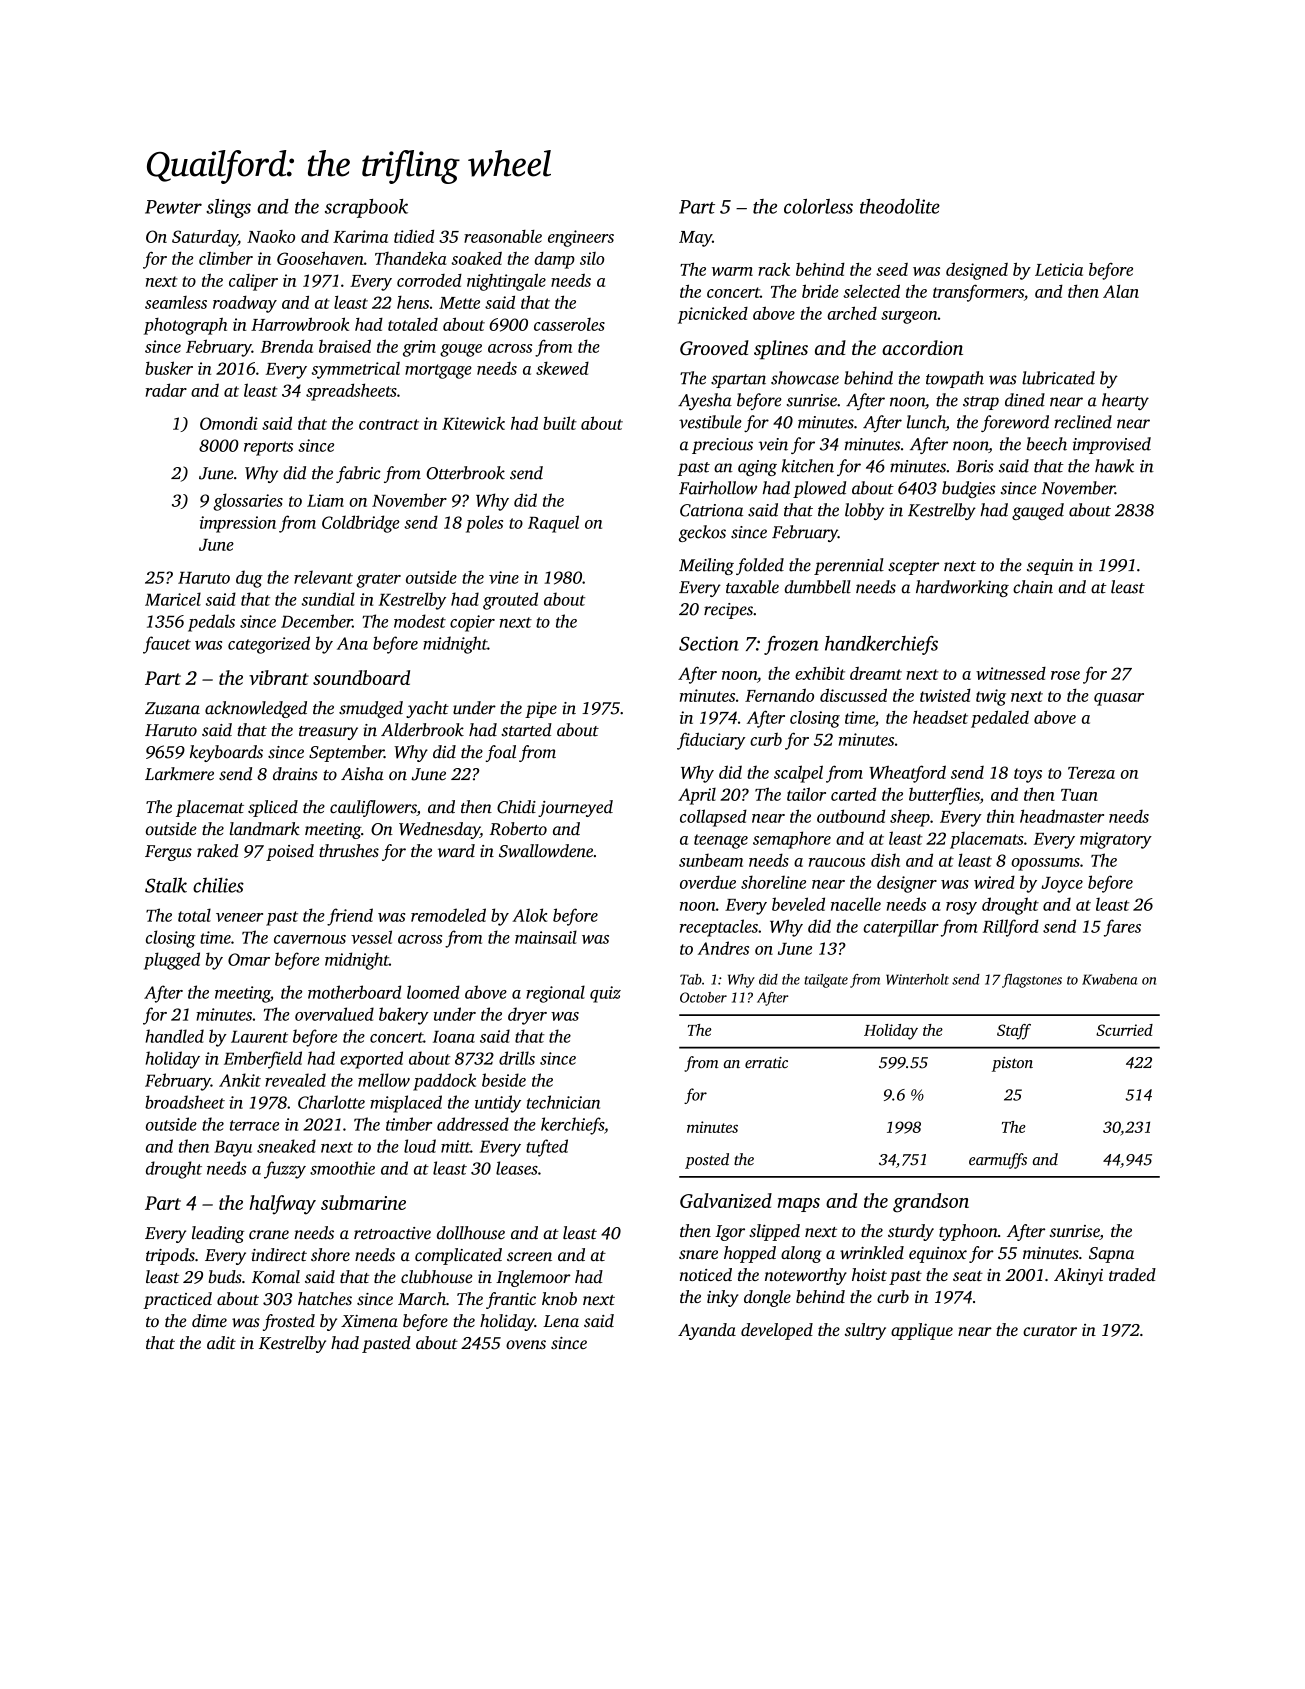 This page has width=1305, height=1689. I want to click on May, so click(695, 239).
